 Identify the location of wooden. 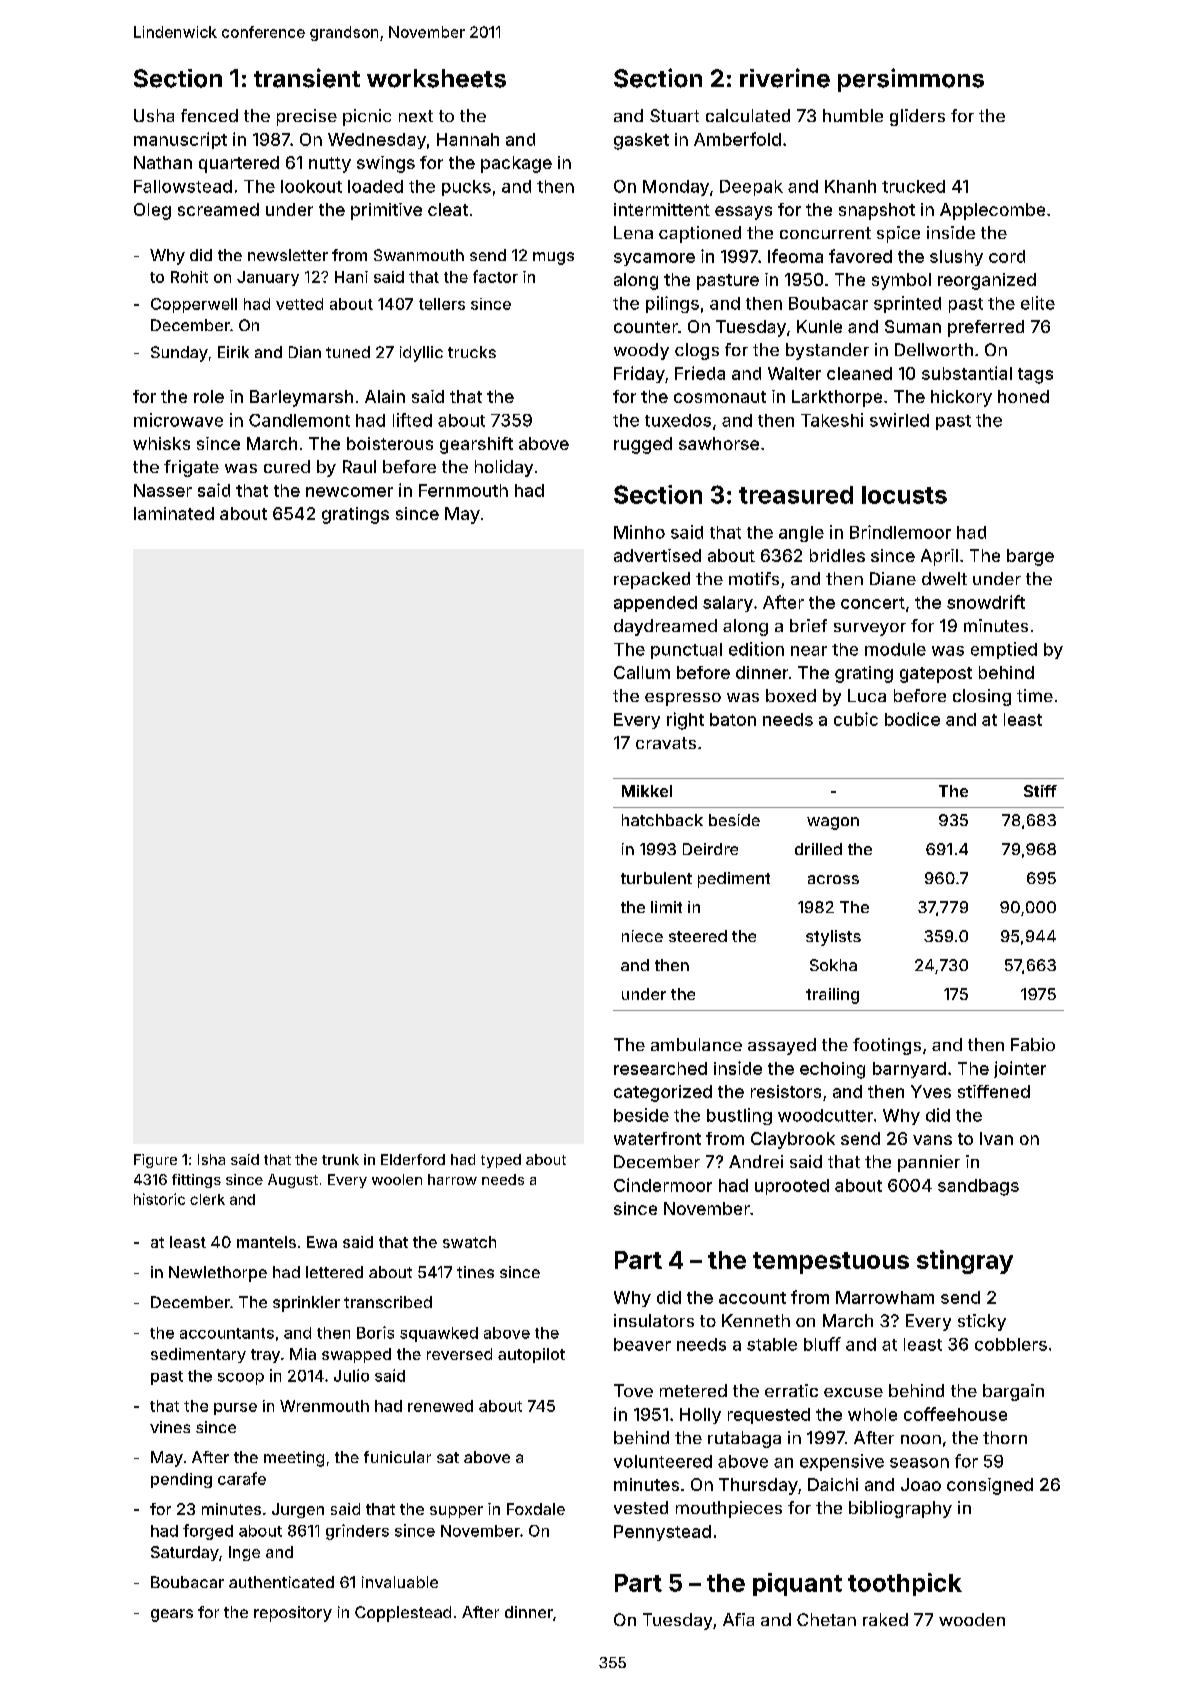
(972, 1619).
